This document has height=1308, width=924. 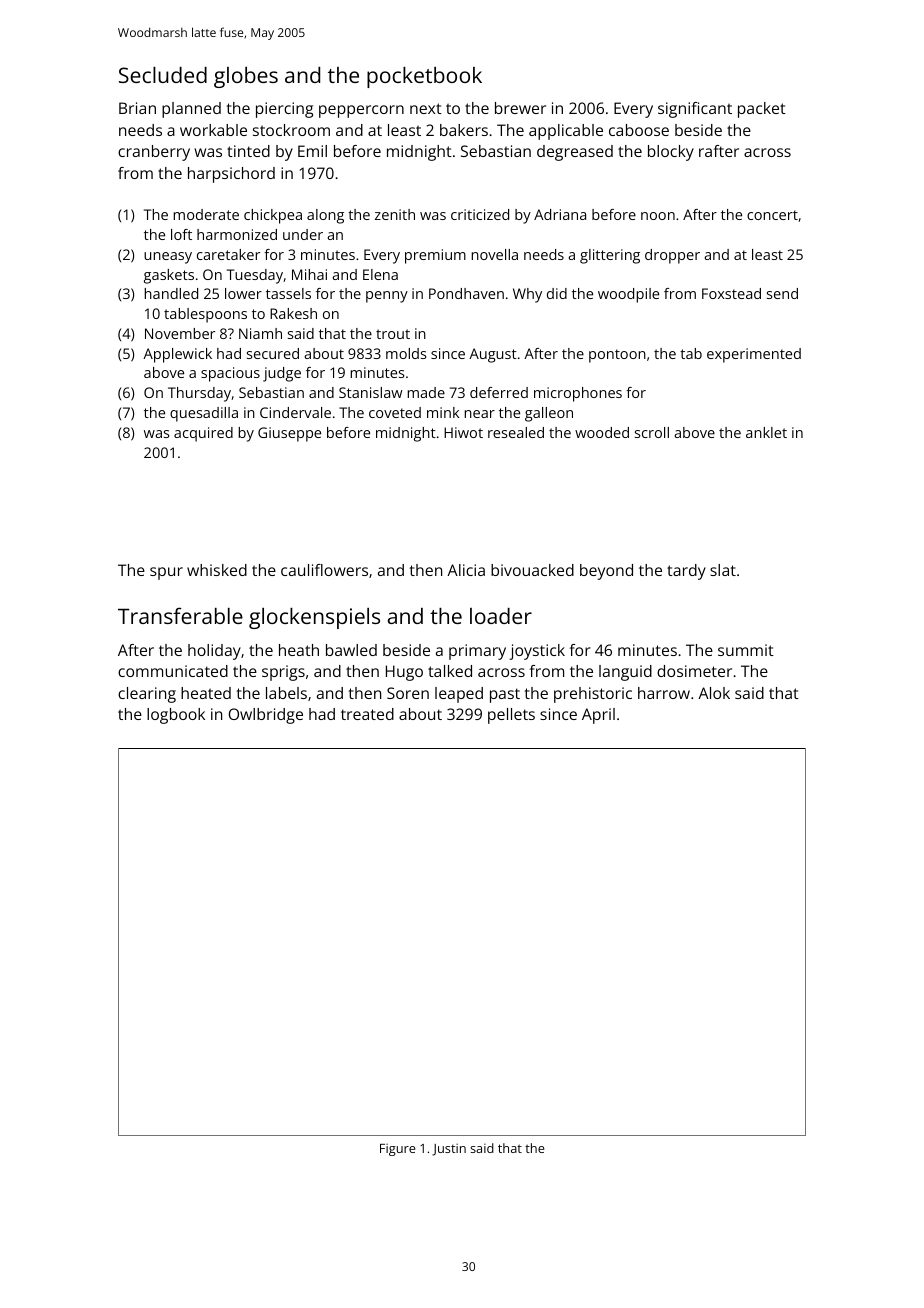 What do you see at coordinates (206, 214) in the document?
I see `moderate` at bounding box center [206, 214].
